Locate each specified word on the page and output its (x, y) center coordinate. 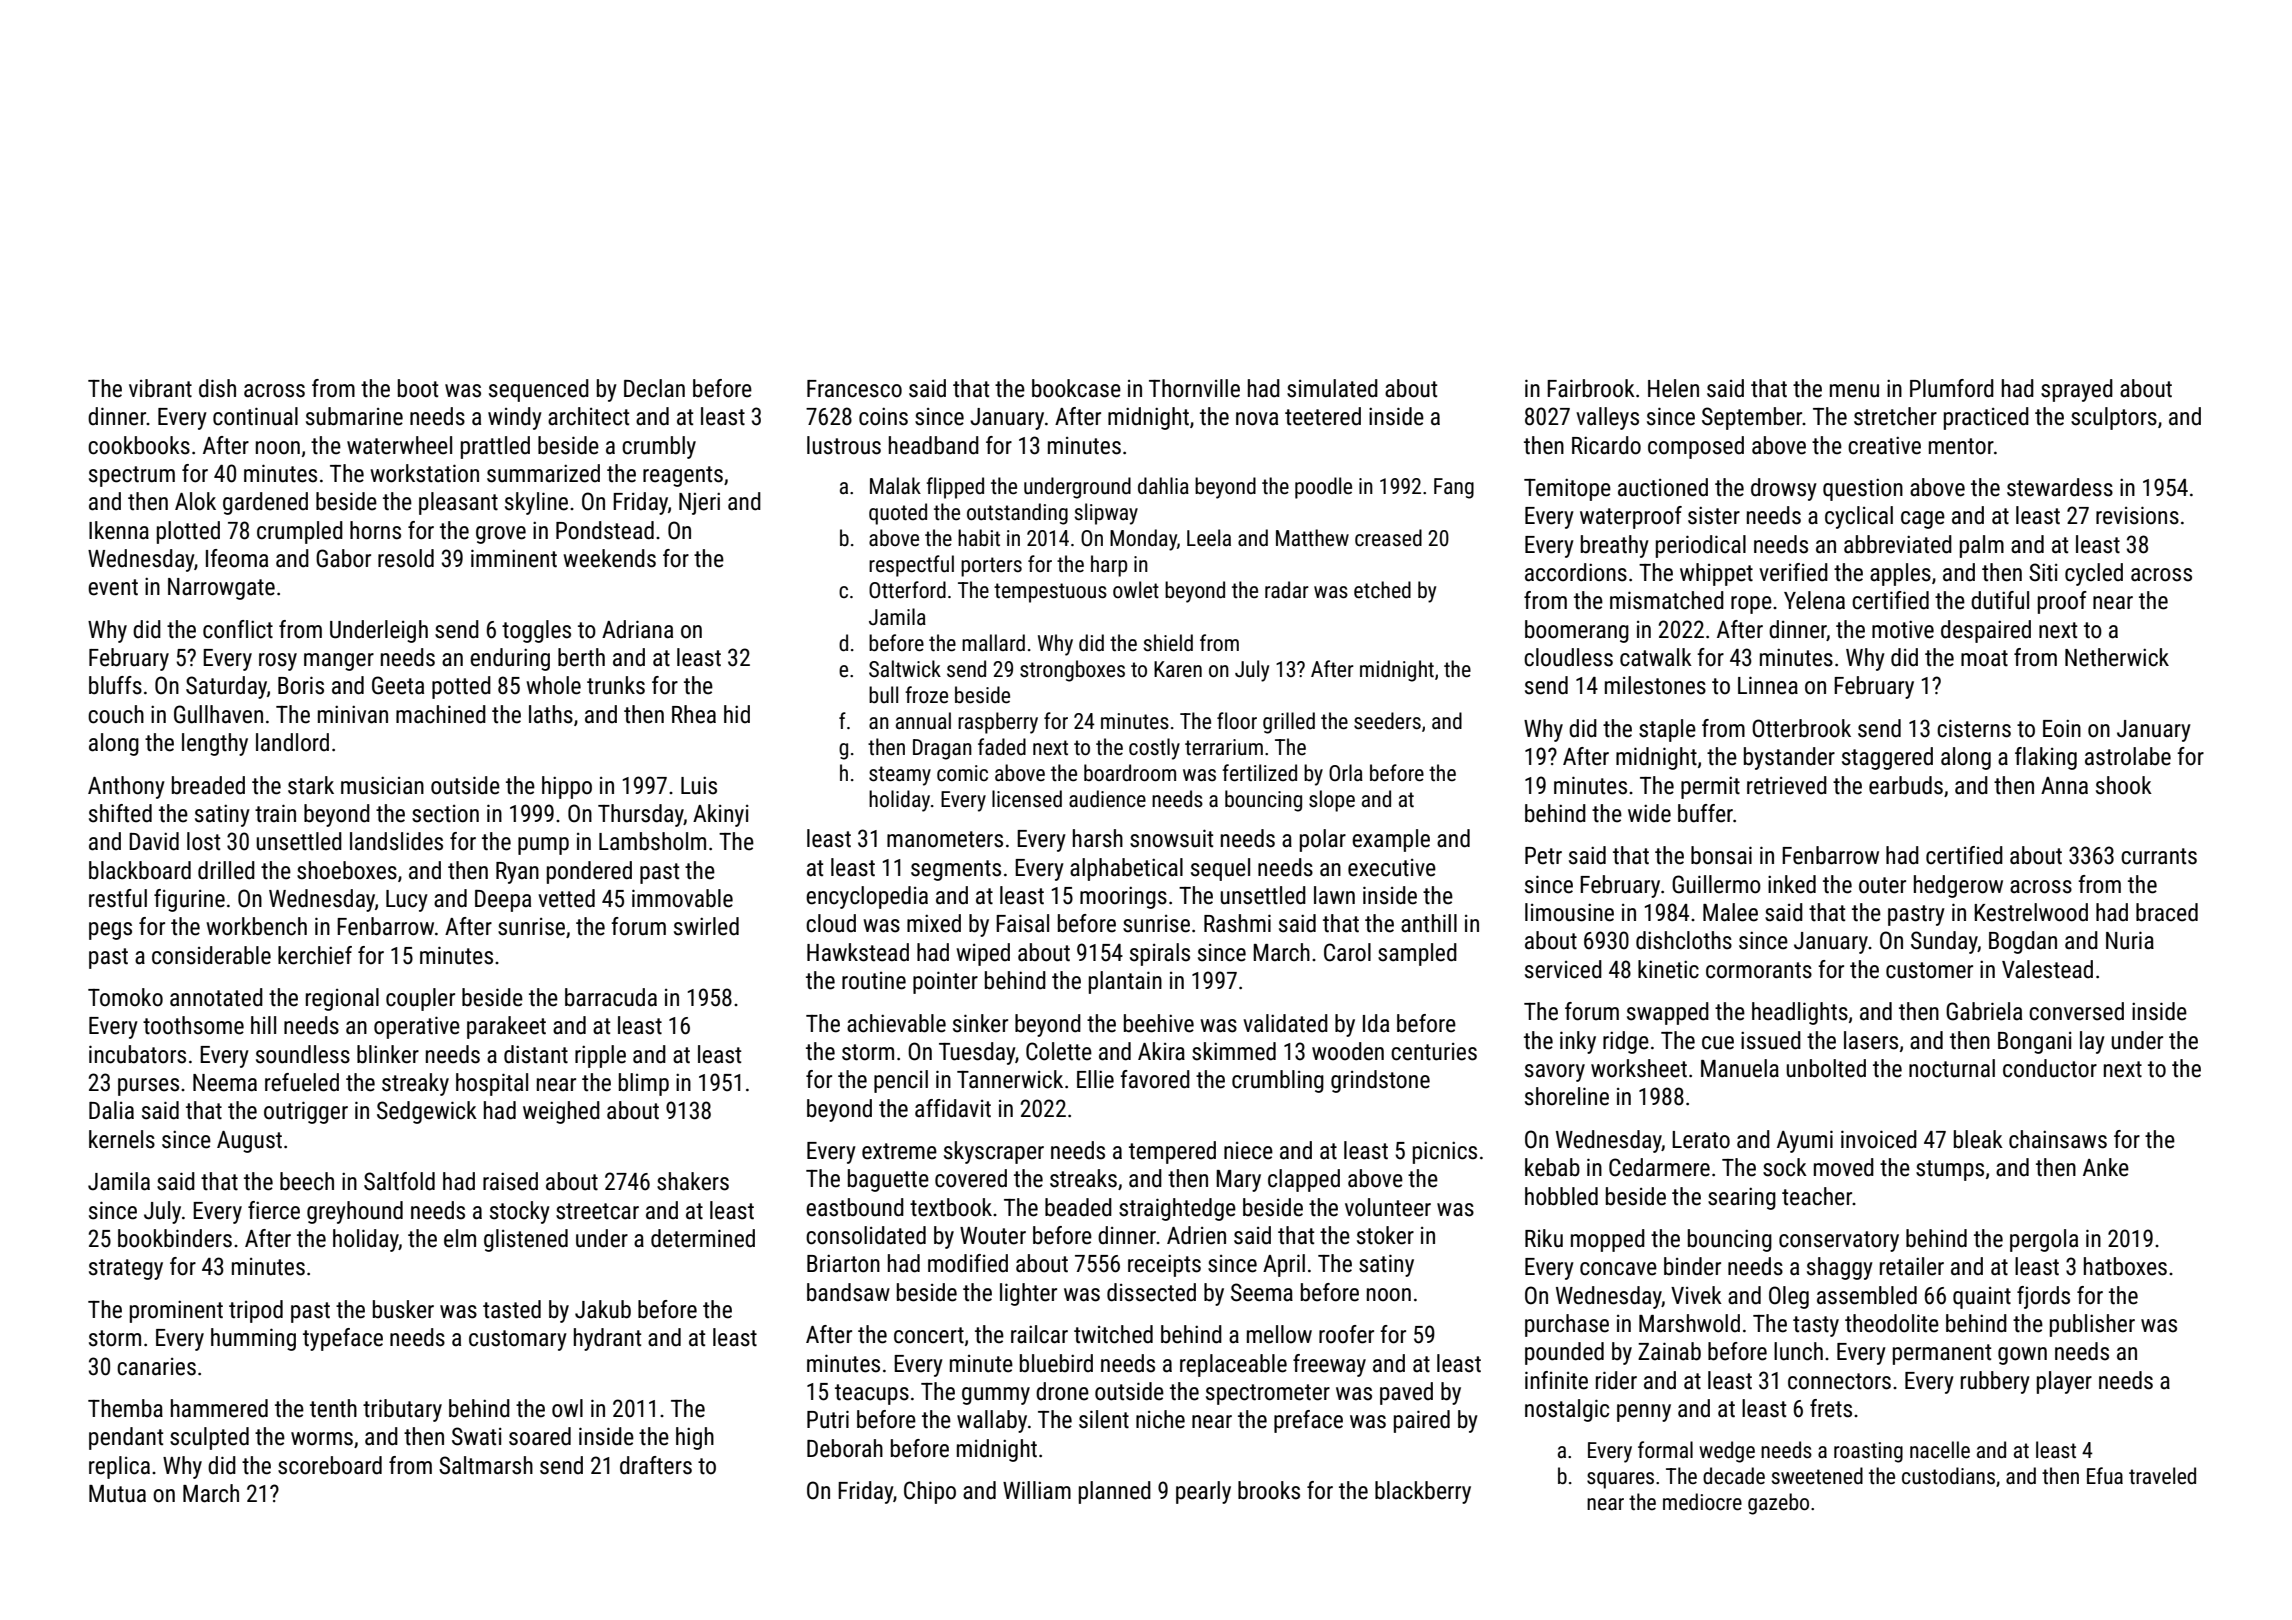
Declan (654, 388)
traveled (2162, 1476)
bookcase (1076, 388)
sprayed (2077, 390)
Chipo (930, 1492)
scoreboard (330, 1465)
